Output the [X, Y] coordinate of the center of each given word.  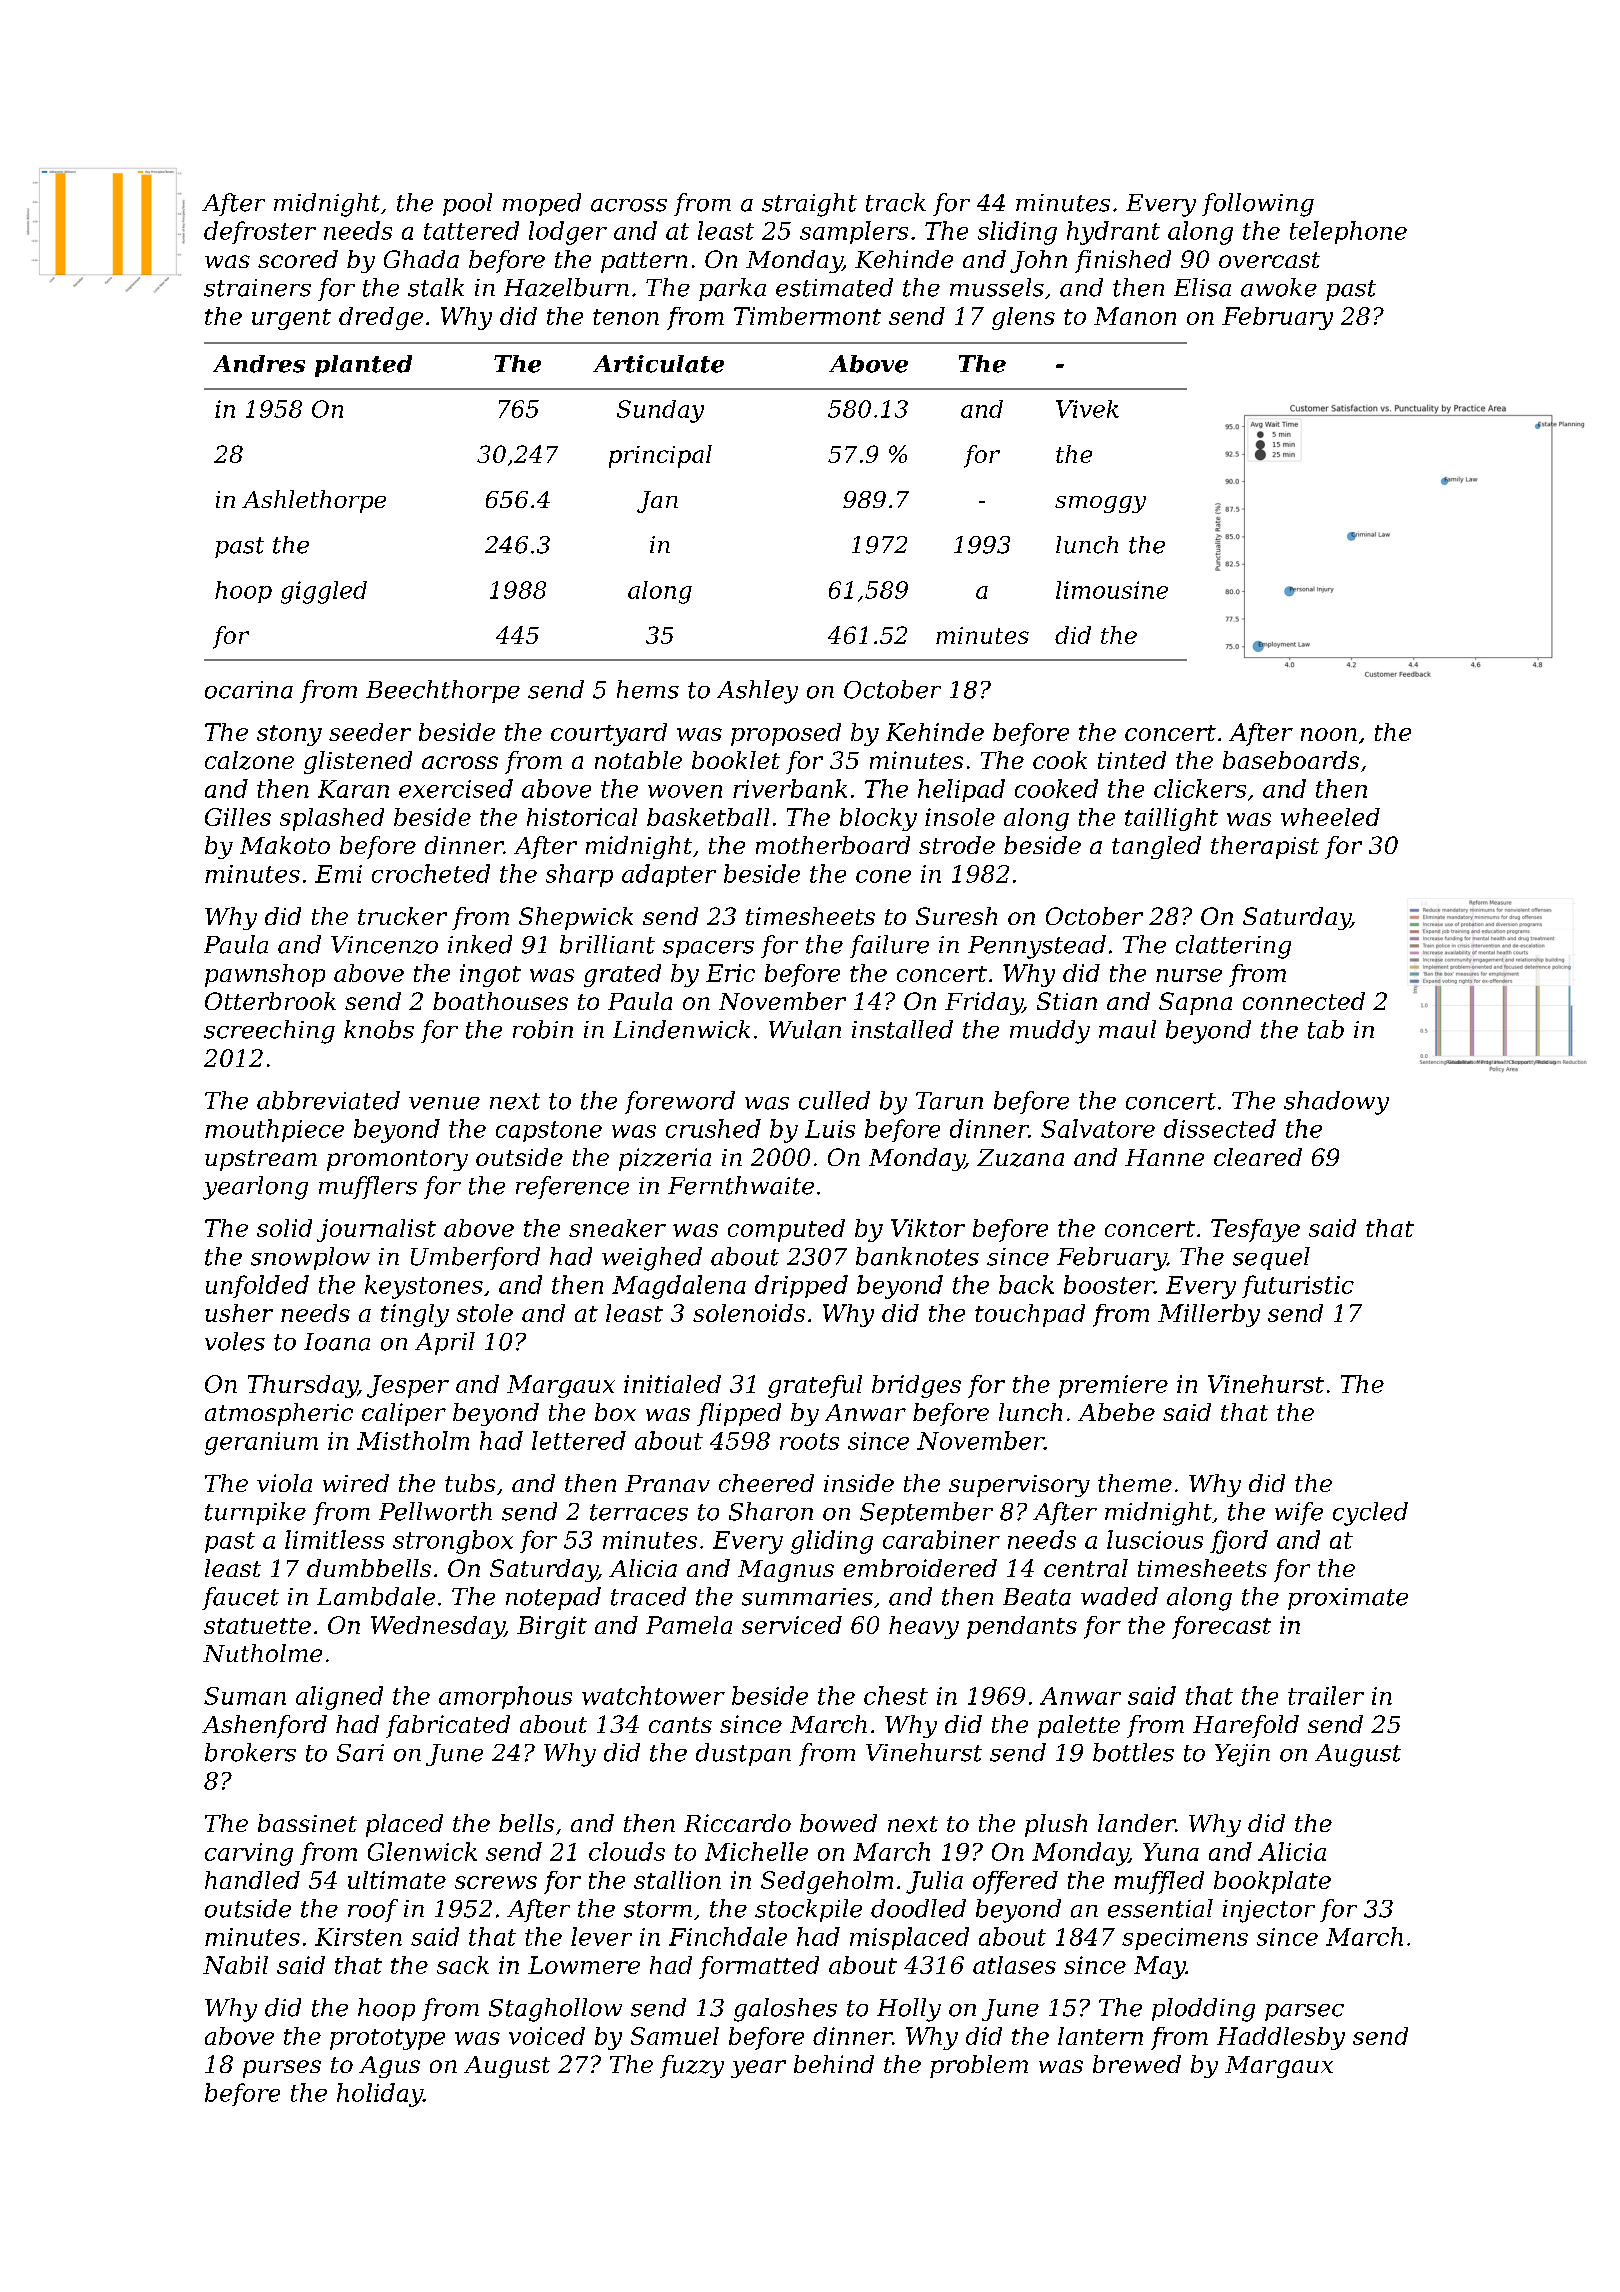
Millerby [1209, 1315]
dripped [801, 1286]
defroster [260, 232]
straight [809, 205]
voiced [547, 2036]
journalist [376, 1230]
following [1258, 205]
